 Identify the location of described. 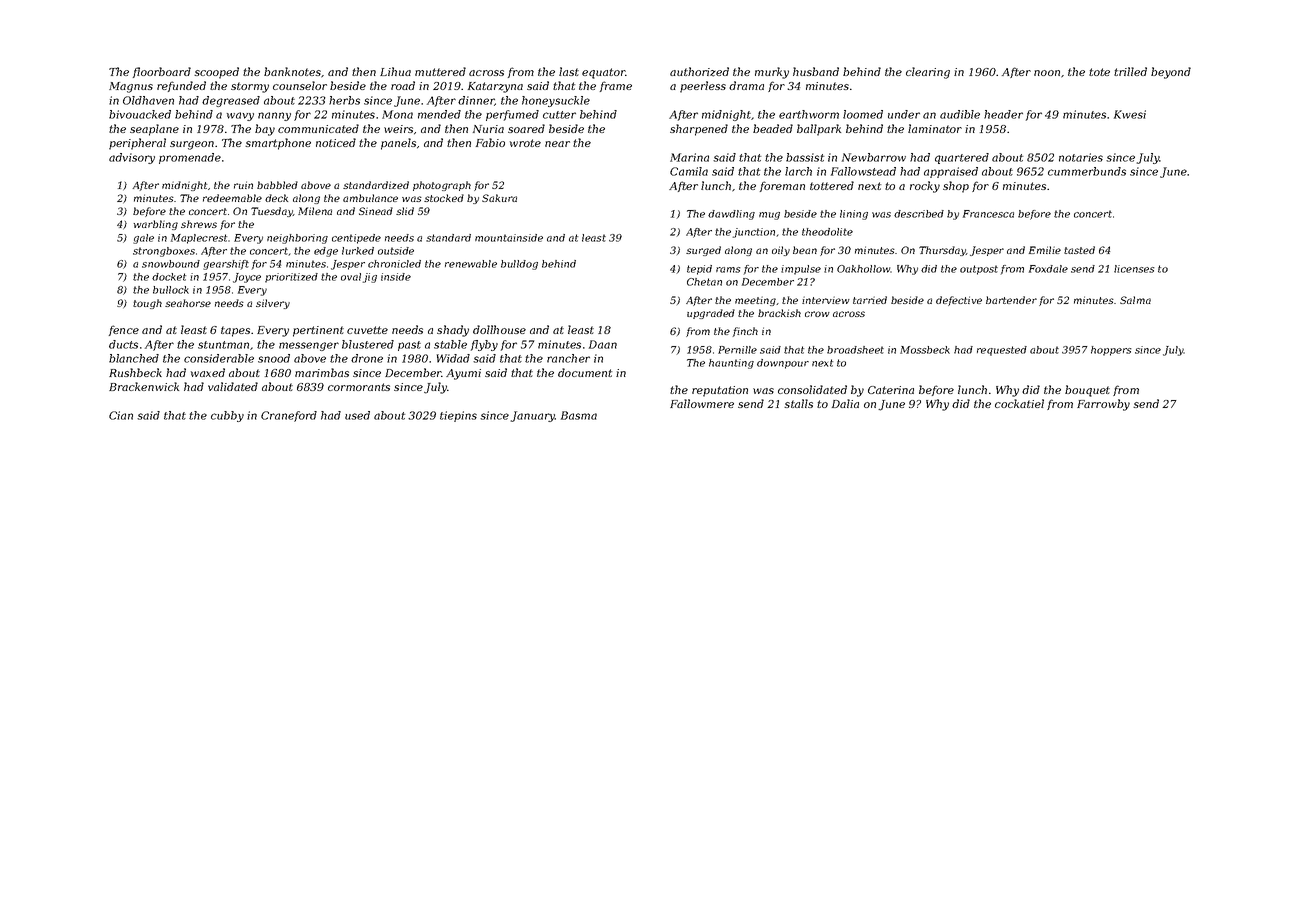
(919, 214).
